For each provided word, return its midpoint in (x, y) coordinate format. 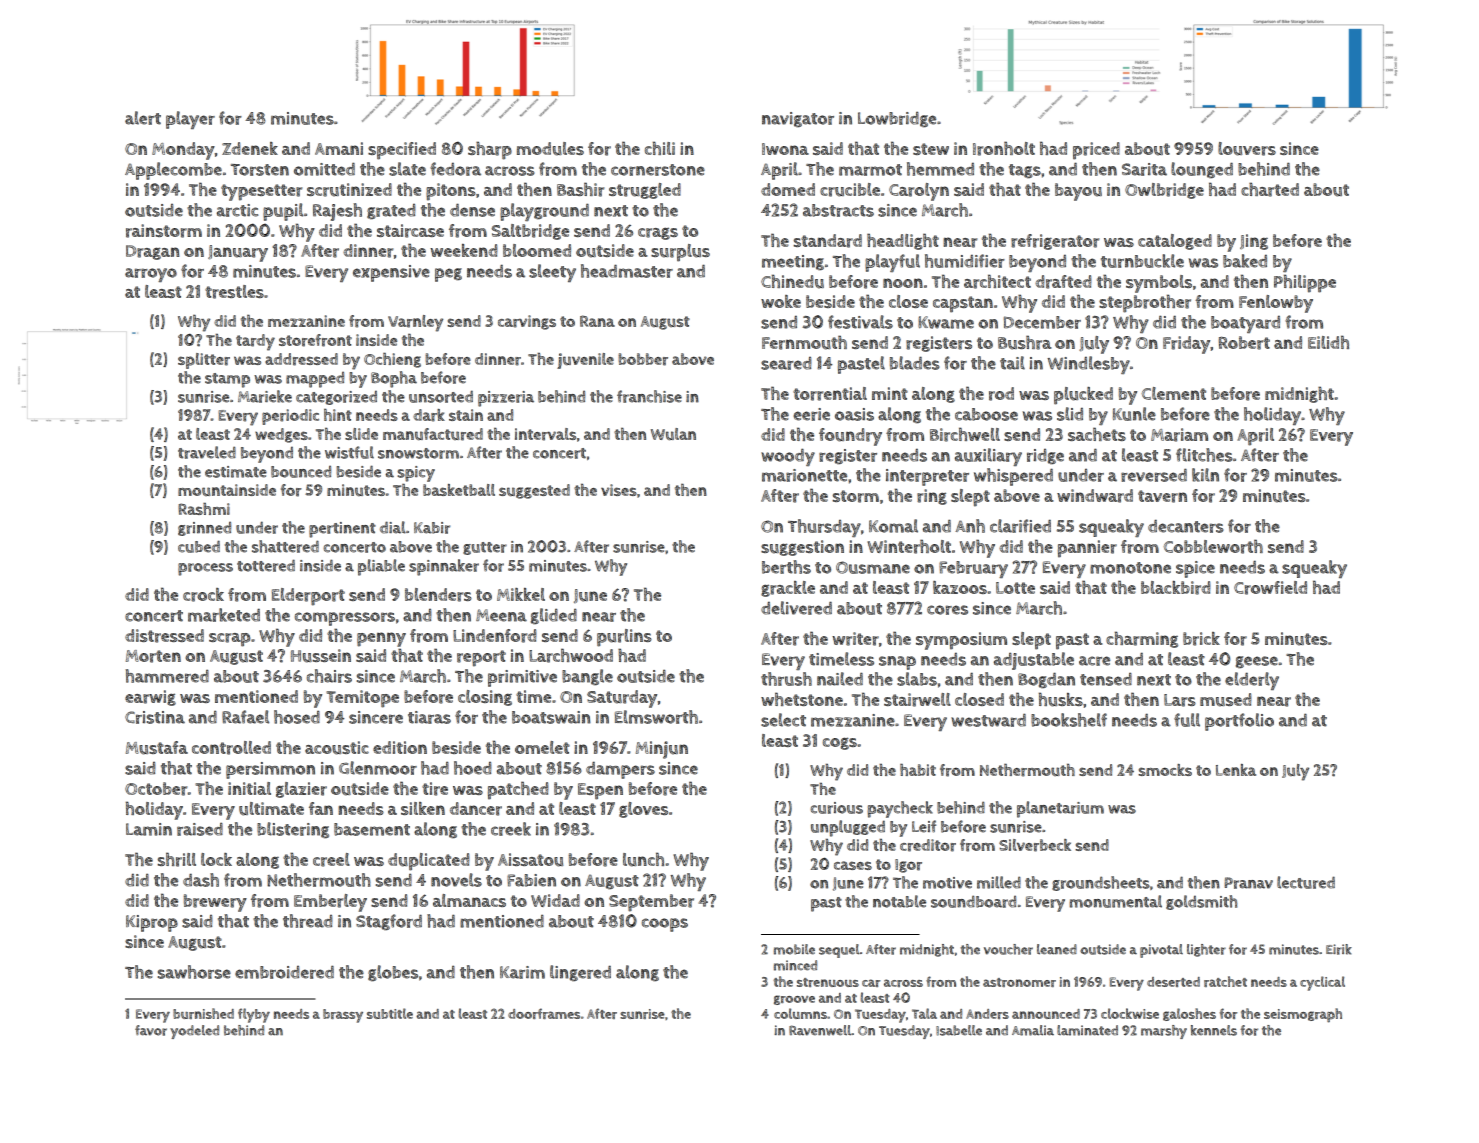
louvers (1247, 149)
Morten (153, 656)
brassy (343, 1016)
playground (544, 212)
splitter (204, 361)
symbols (1159, 284)
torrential (830, 394)
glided (554, 616)
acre (1094, 661)
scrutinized (349, 190)
